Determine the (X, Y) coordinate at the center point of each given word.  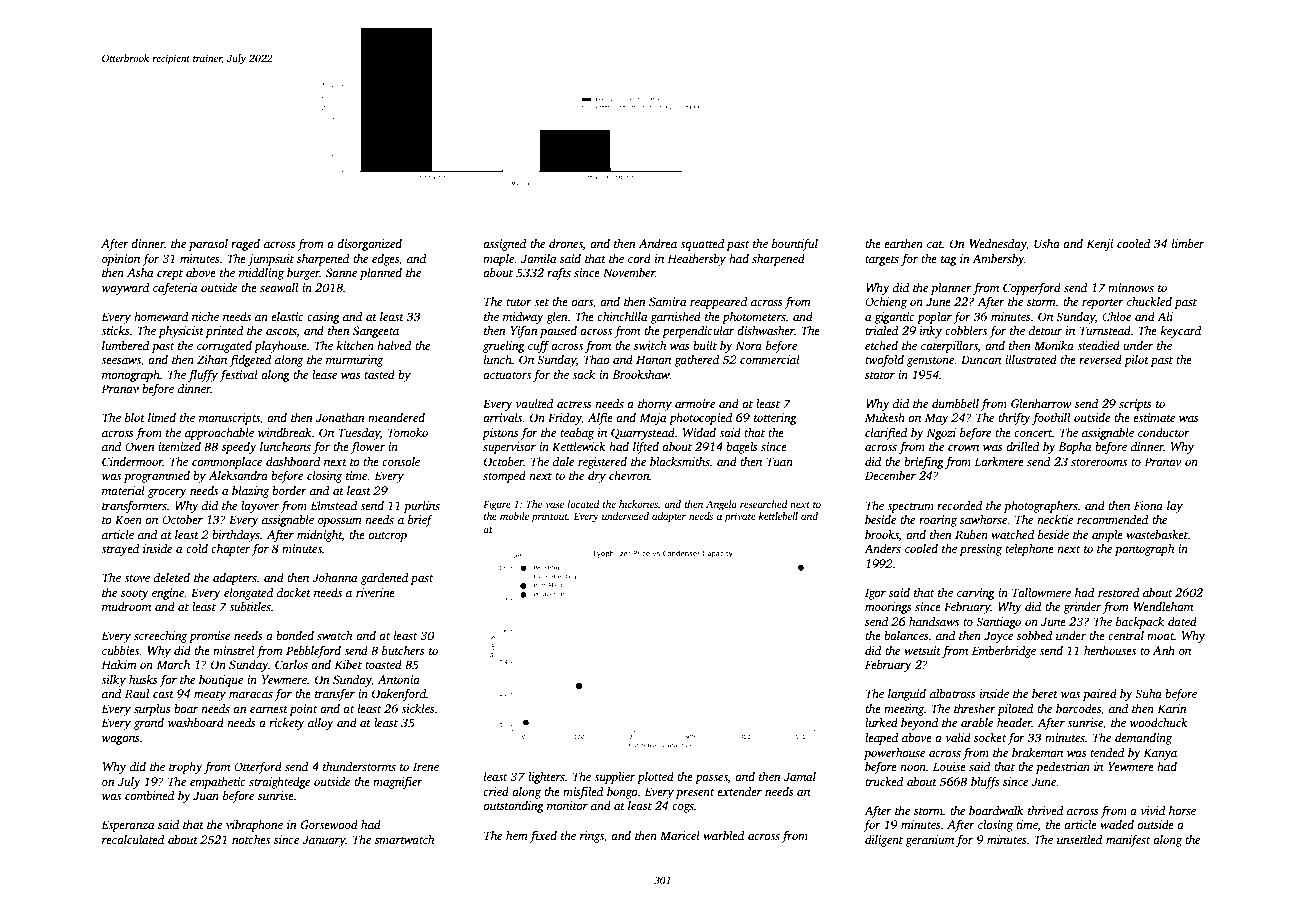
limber (1188, 243)
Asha (140, 272)
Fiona (1148, 505)
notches (251, 839)
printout (549, 517)
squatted (702, 245)
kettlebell (778, 516)
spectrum (910, 508)
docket (294, 592)
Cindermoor (132, 461)
